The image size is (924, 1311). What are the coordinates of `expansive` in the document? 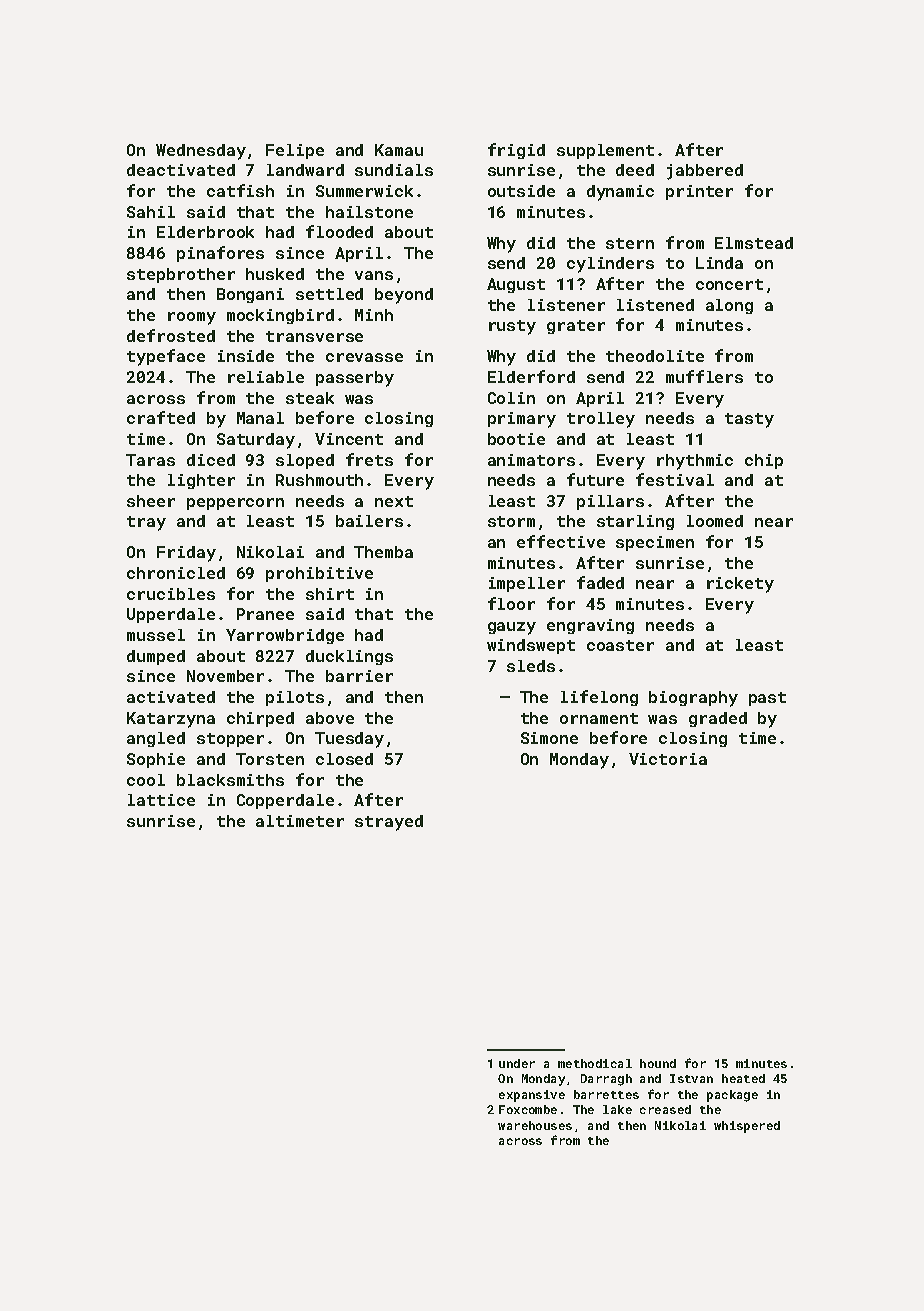 It's located at (532, 1096).
